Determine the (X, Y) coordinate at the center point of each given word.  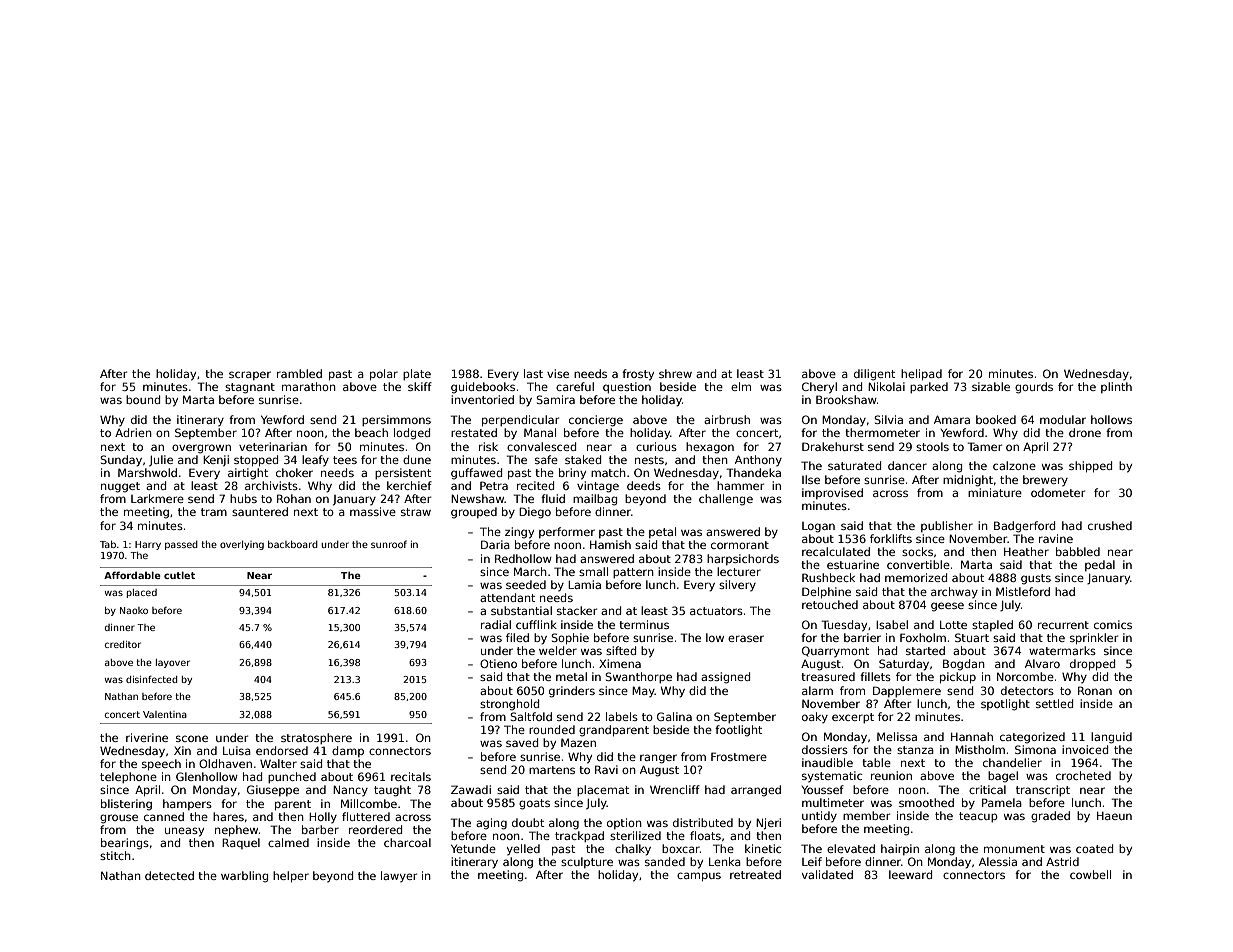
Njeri (768, 824)
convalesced (541, 446)
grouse (119, 819)
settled (1054, 703)
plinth (1116, 387)
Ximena (620, 663)
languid (1111, 738)
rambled (299, 373)
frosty (638, 375)
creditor (123, 644)
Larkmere (157, 498)
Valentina (165, 714)
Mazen (578, 742)
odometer (1058, 492)
